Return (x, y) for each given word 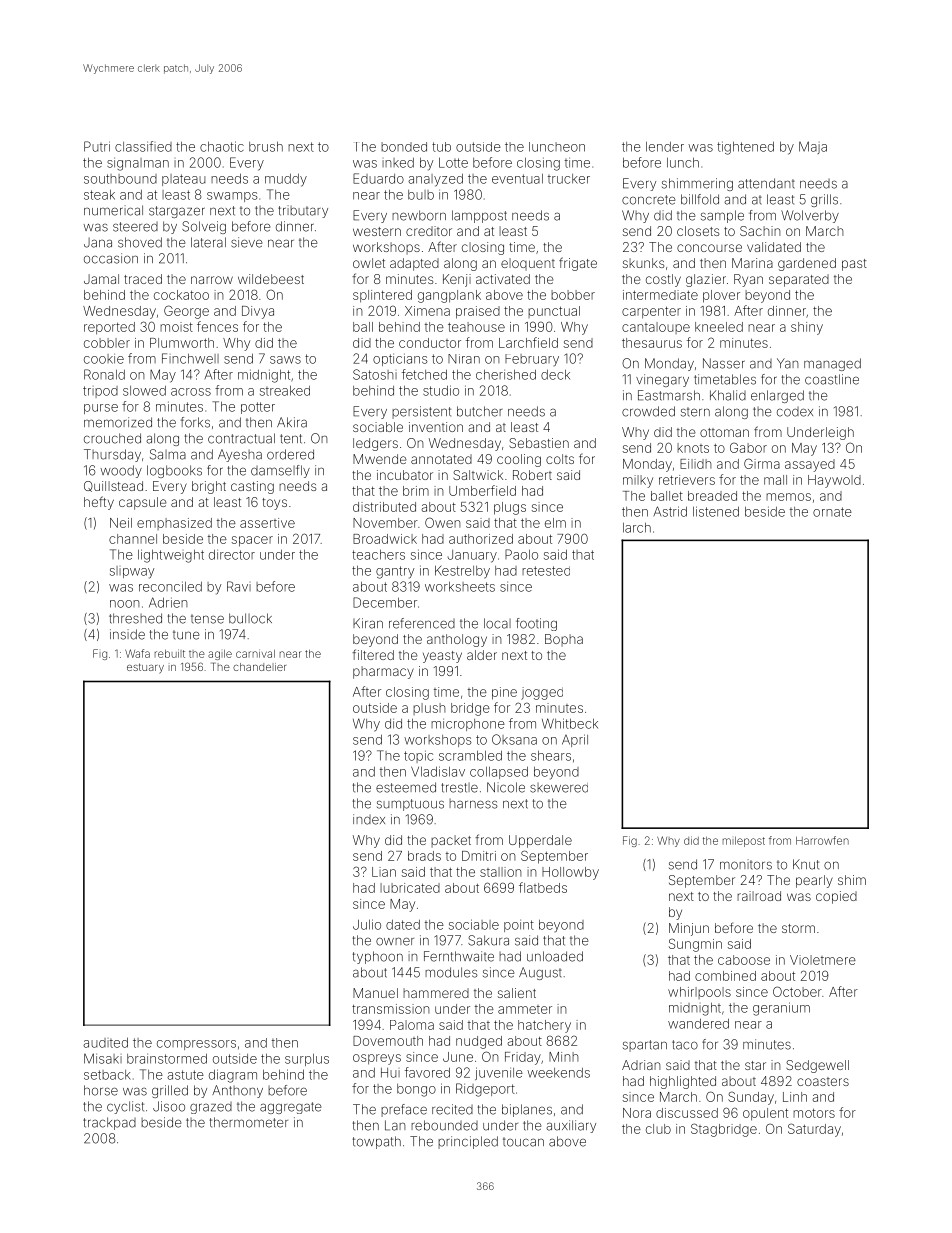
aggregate (290, 1108)
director (232, 555)
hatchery (544, 1026)
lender (665, 147)
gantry (395, 572)
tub (441, 147)
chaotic (222, 146)
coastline (832, 379)
